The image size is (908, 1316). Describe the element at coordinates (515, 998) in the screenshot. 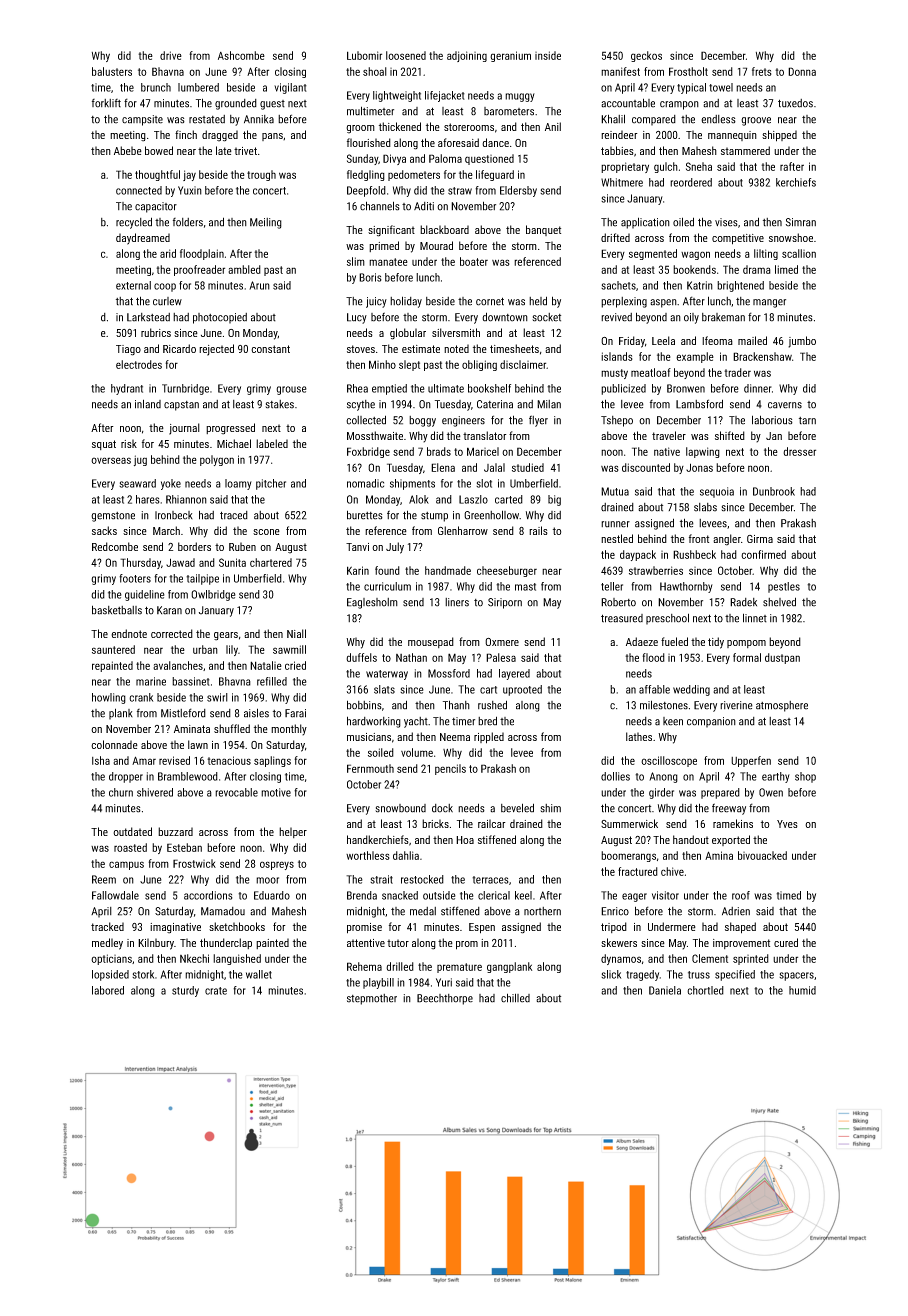

I see `chilled` at that location.
